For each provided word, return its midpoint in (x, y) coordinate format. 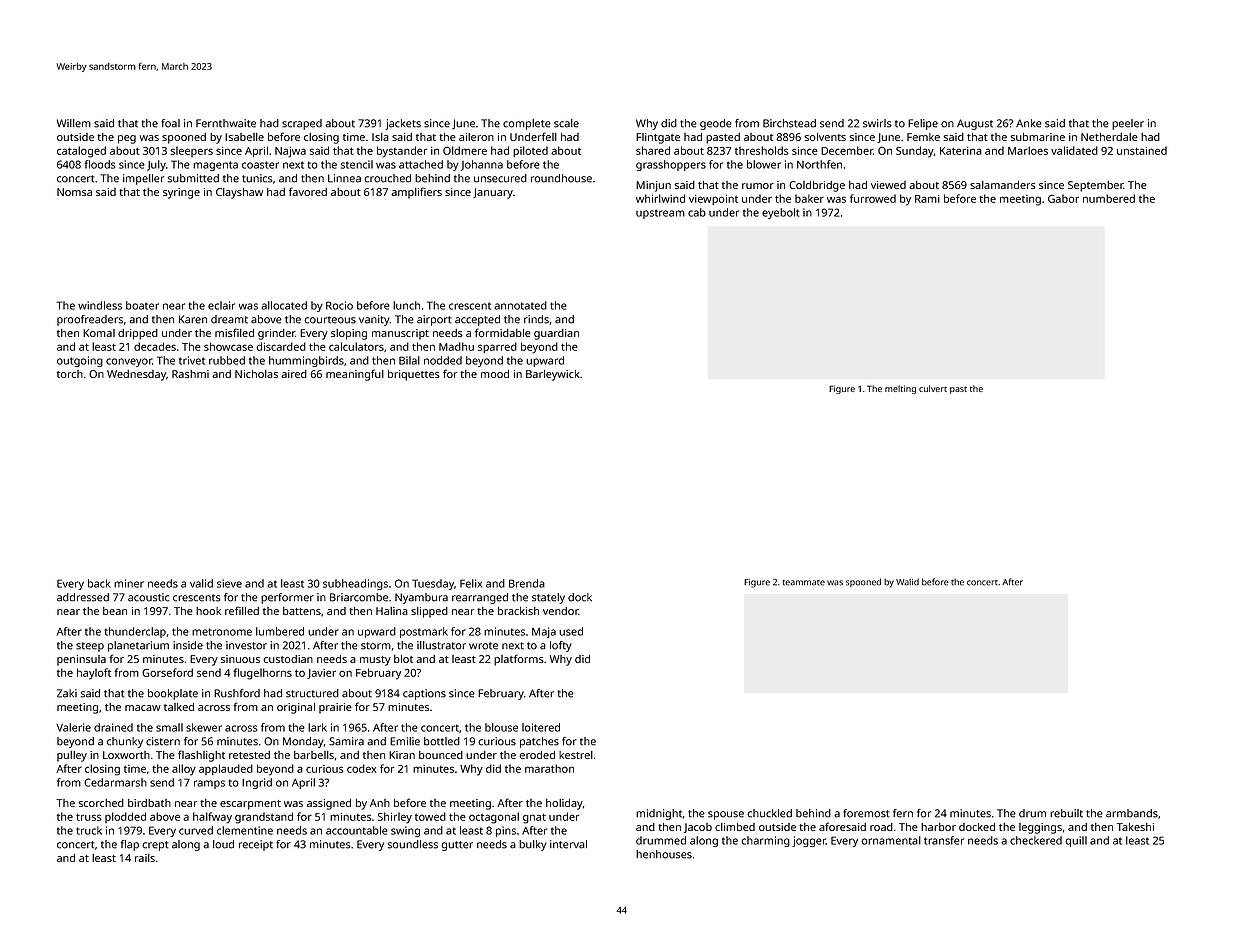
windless (100, 305)
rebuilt (1066, 813)
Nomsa (74, 192)
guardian (556, 334)
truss (89, 817)
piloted (530, 151)
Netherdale (1109, 137)
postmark (424, 632)
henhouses (664, 854)
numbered (1109, 198)
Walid (907, 582)
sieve (229, 583)
